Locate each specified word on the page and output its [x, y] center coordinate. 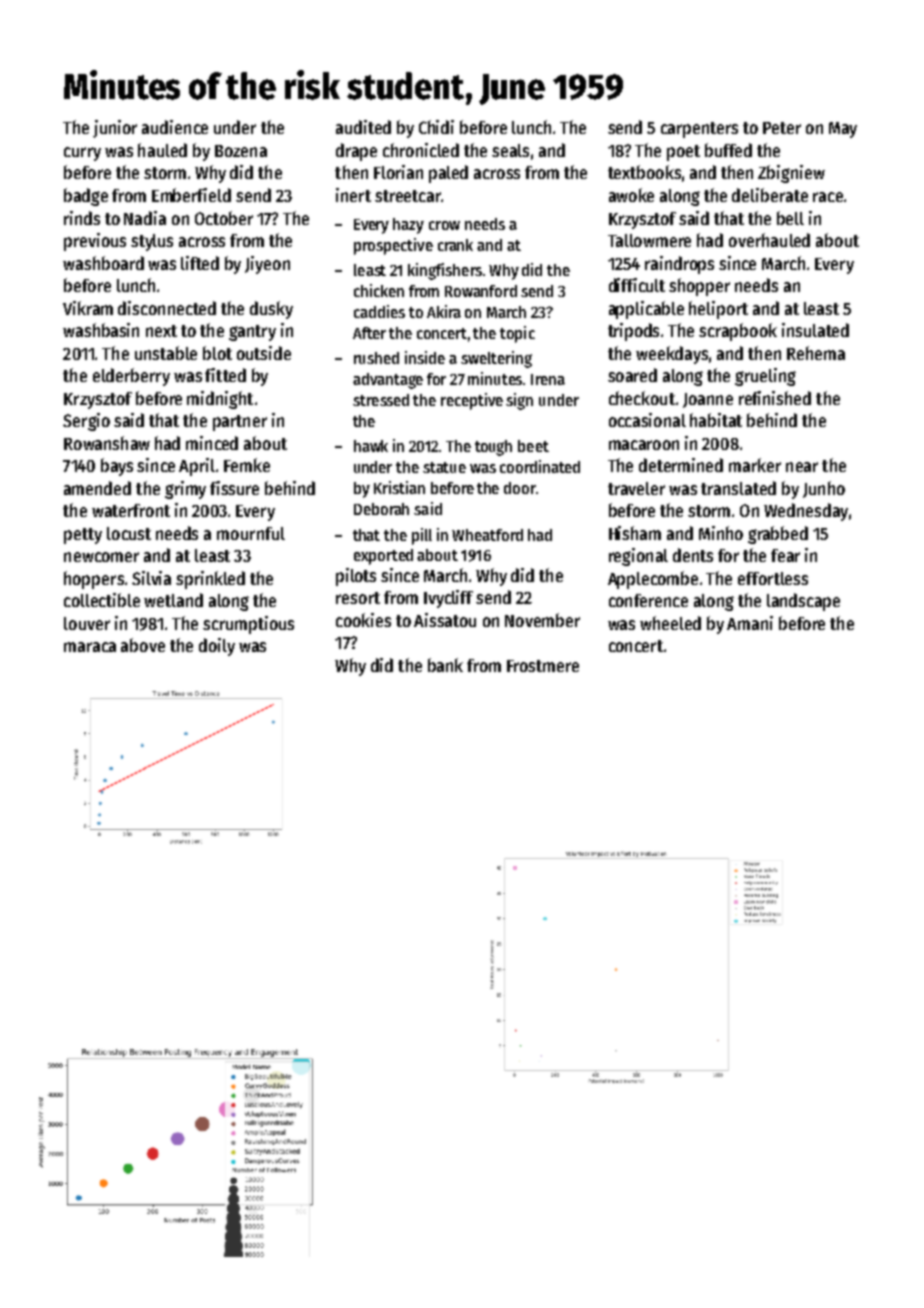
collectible [102, 600]
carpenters [699, 130]
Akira [444, 311]
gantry [252, 333]
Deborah [381, 509]
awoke [631, 195]
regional [638, 557]
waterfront [131, 510]
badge [86, 197]
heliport [718, 310]
